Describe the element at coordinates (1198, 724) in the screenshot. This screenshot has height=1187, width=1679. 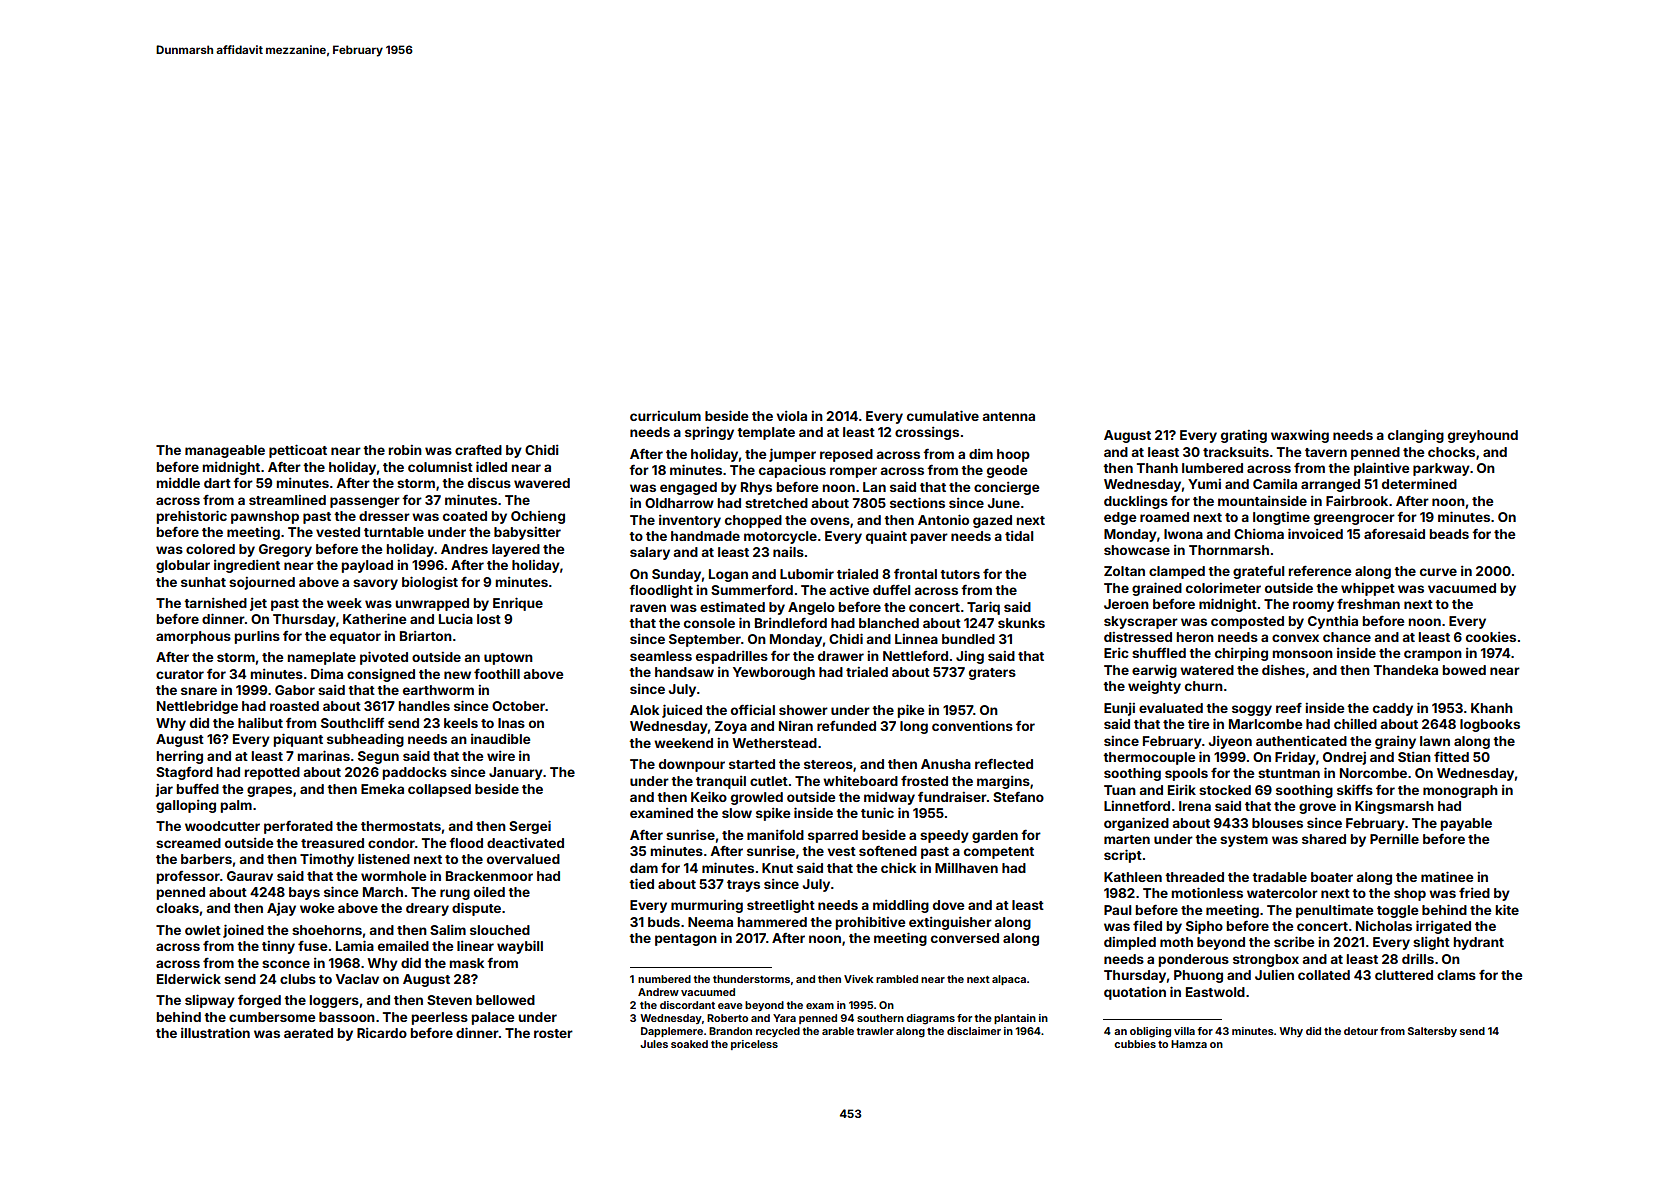
I see `tire` at that location.
